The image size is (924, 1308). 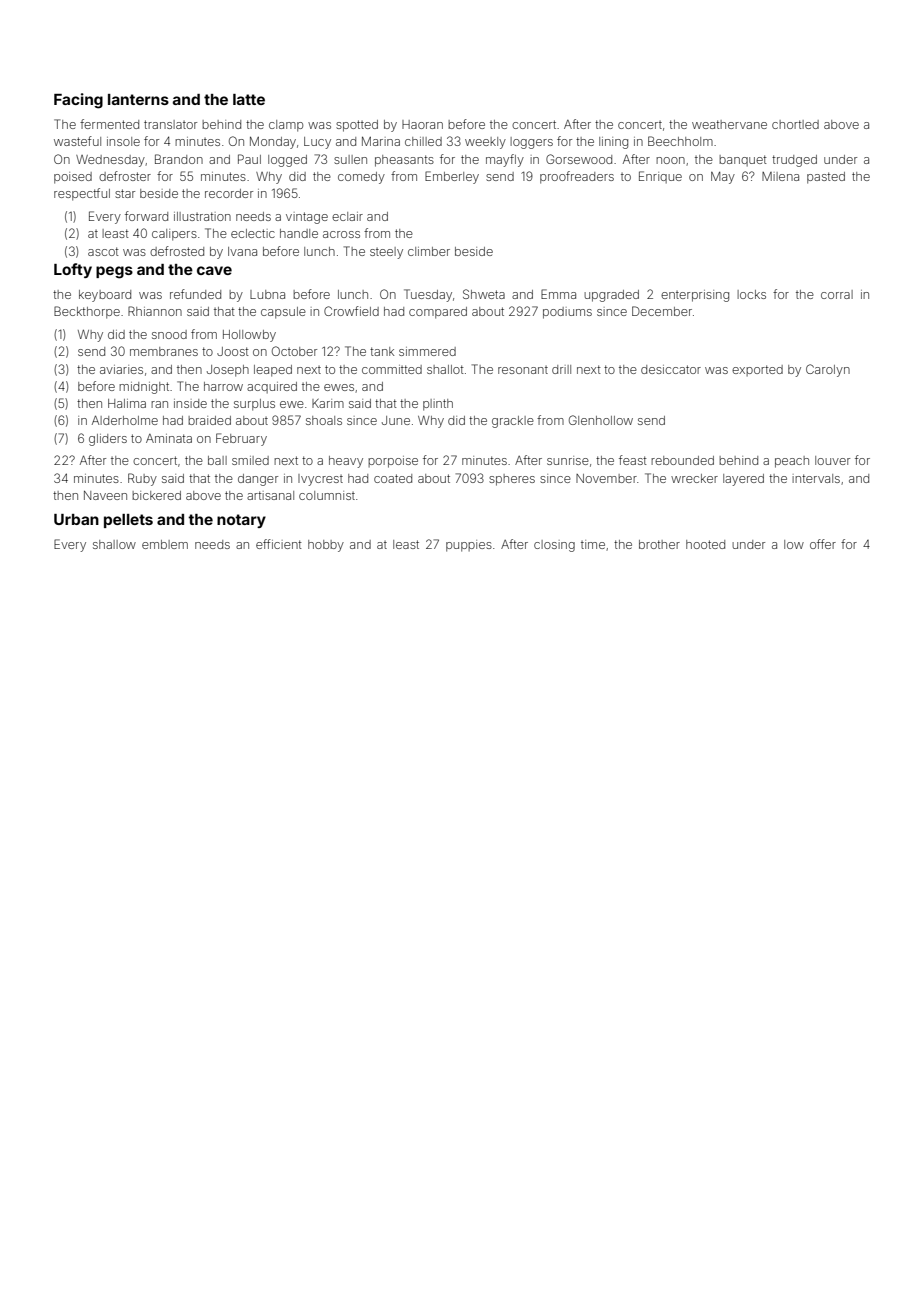 I want to click on compared, so click(x=438, y=313).
